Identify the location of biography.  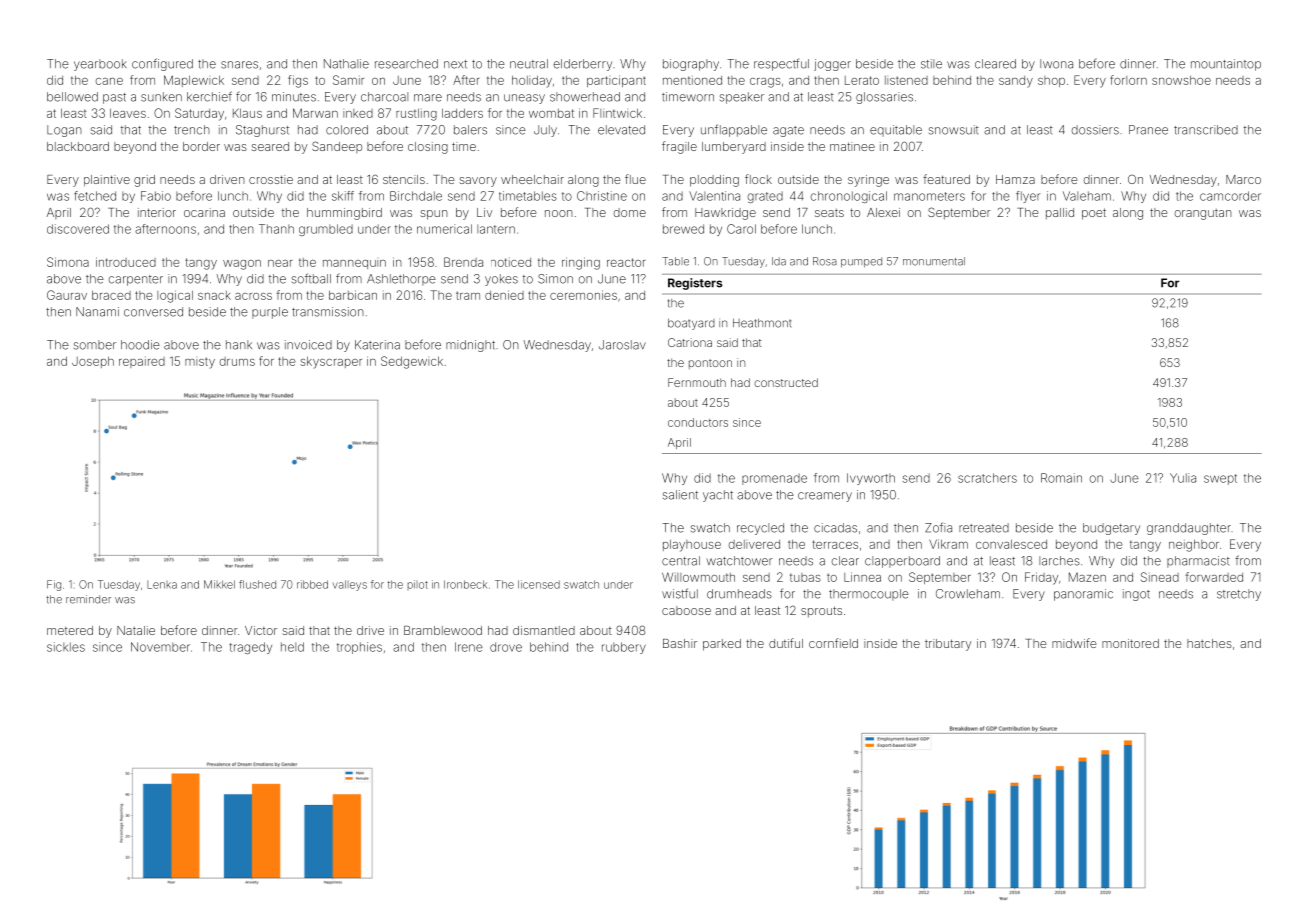
(691, 65).
